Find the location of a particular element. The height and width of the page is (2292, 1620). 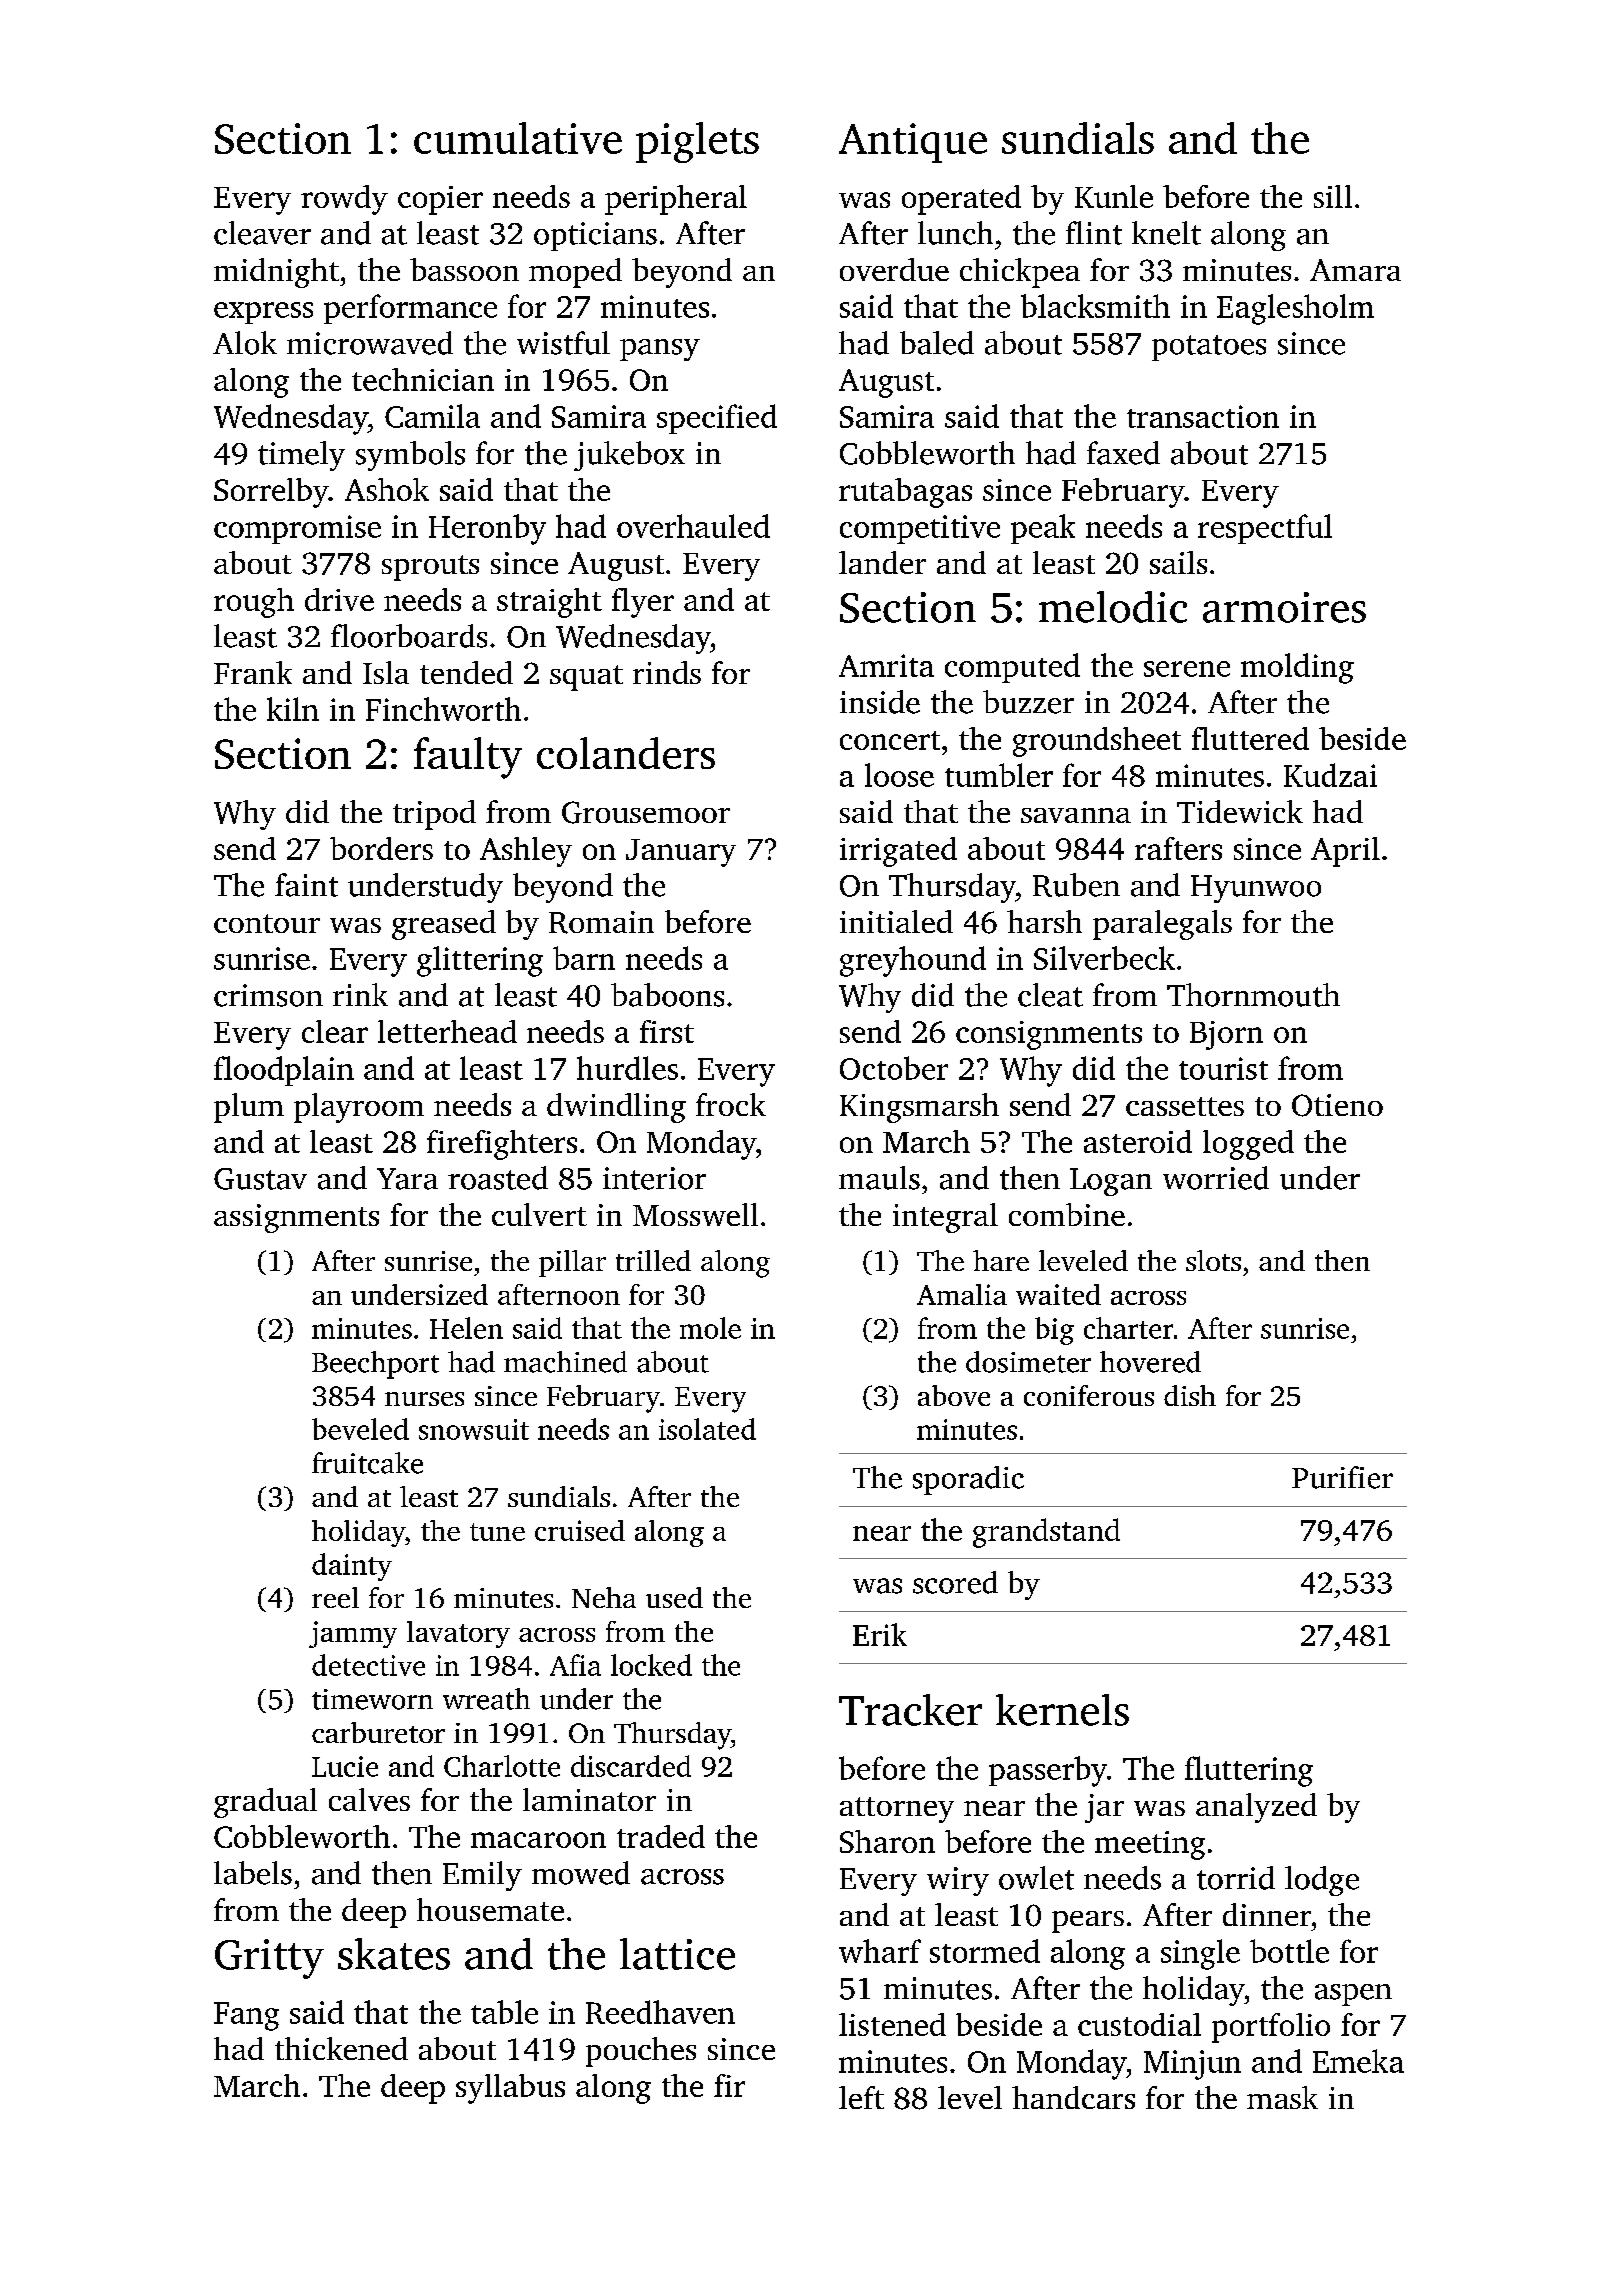

piglets is located at coordinates (697, 142).
